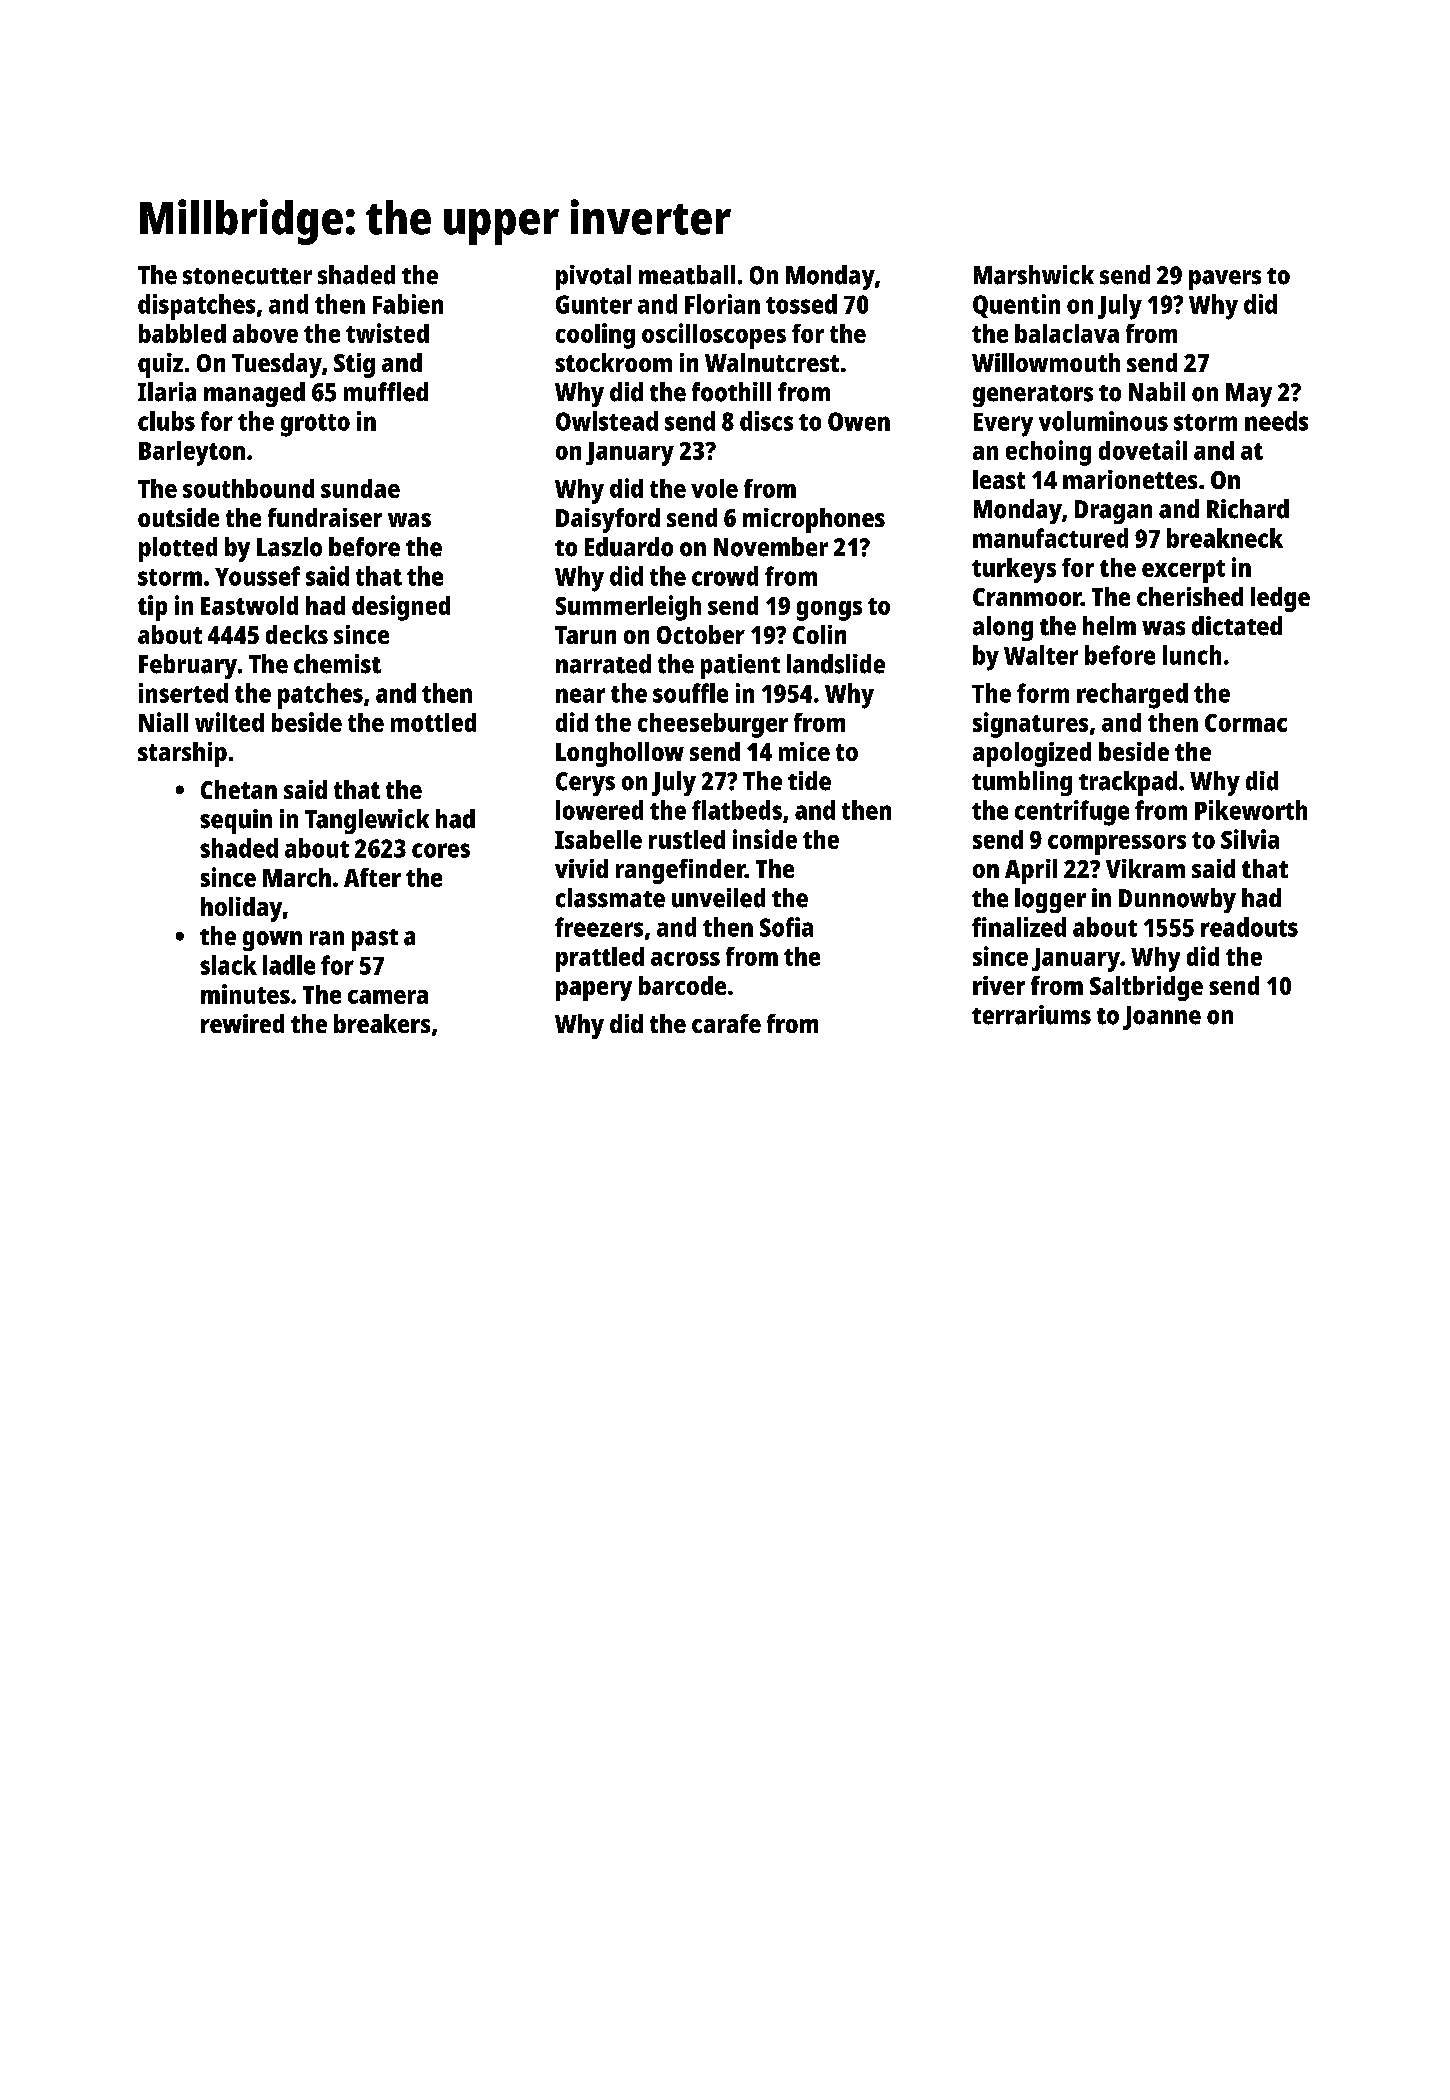 The width and height of the image is (1450, 2100). I want to click on stonecutter, so click(247, 276).
